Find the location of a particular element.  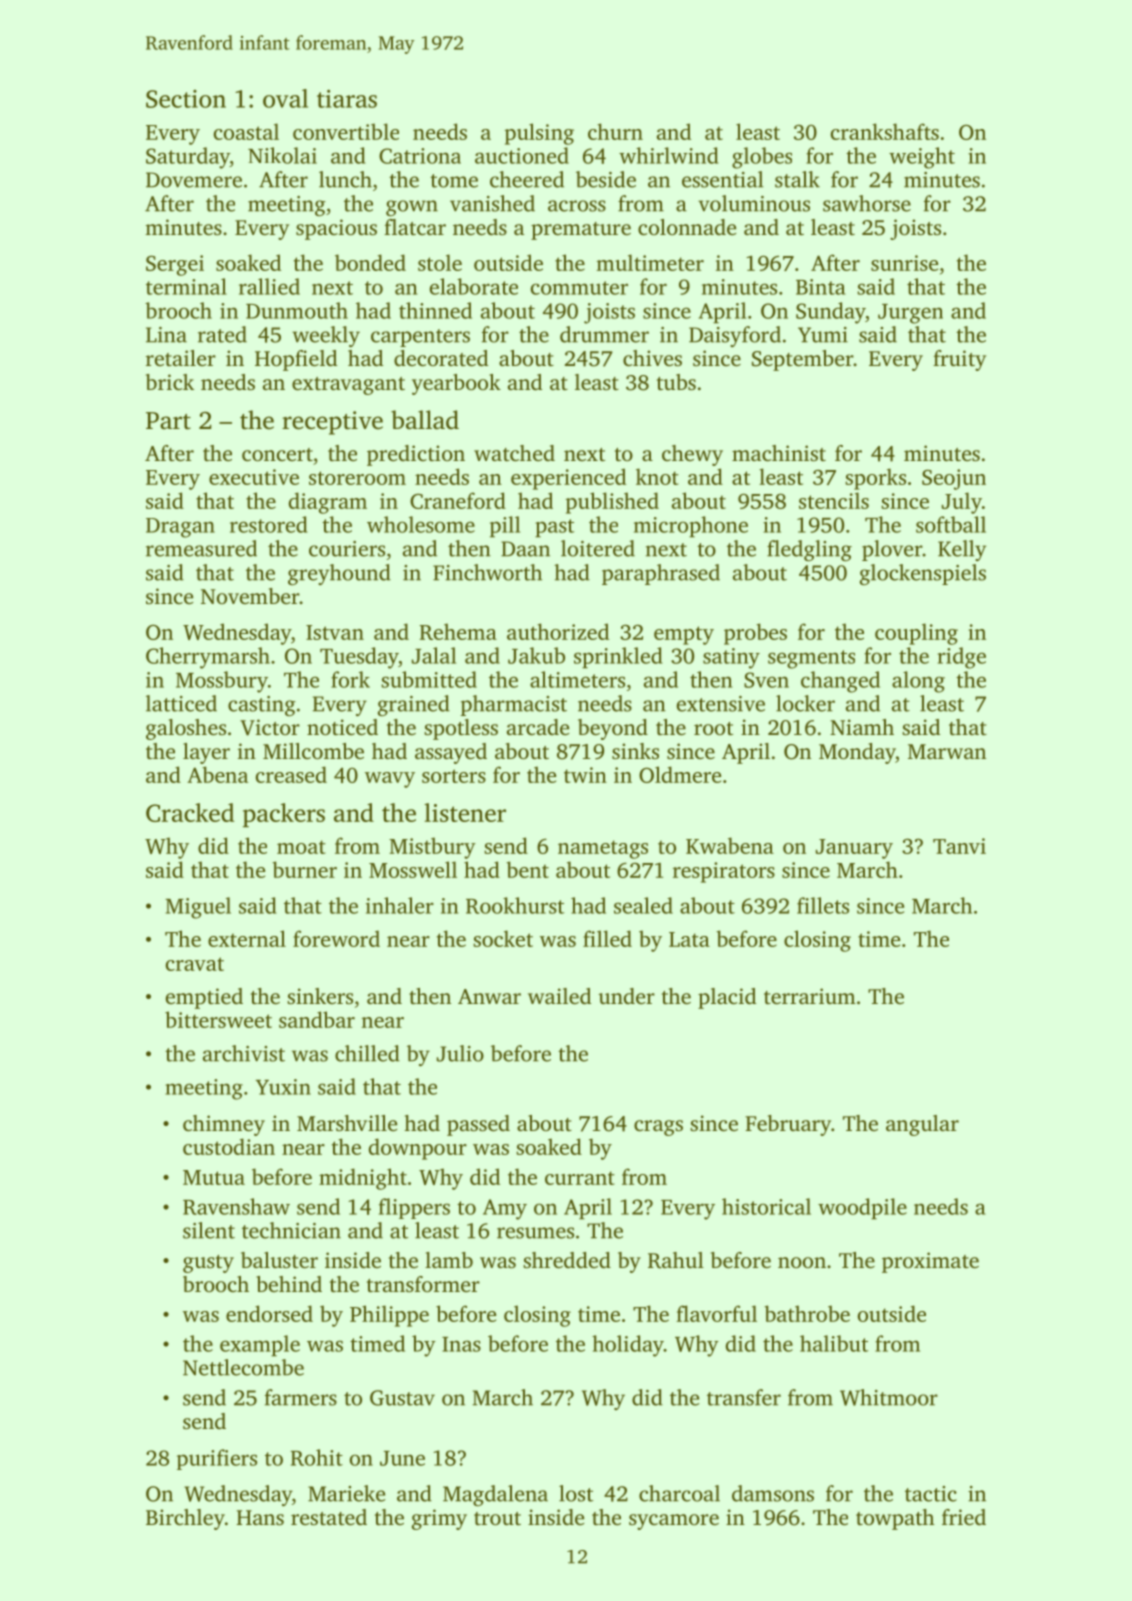

angular is located at coordinates (922, 1125).
